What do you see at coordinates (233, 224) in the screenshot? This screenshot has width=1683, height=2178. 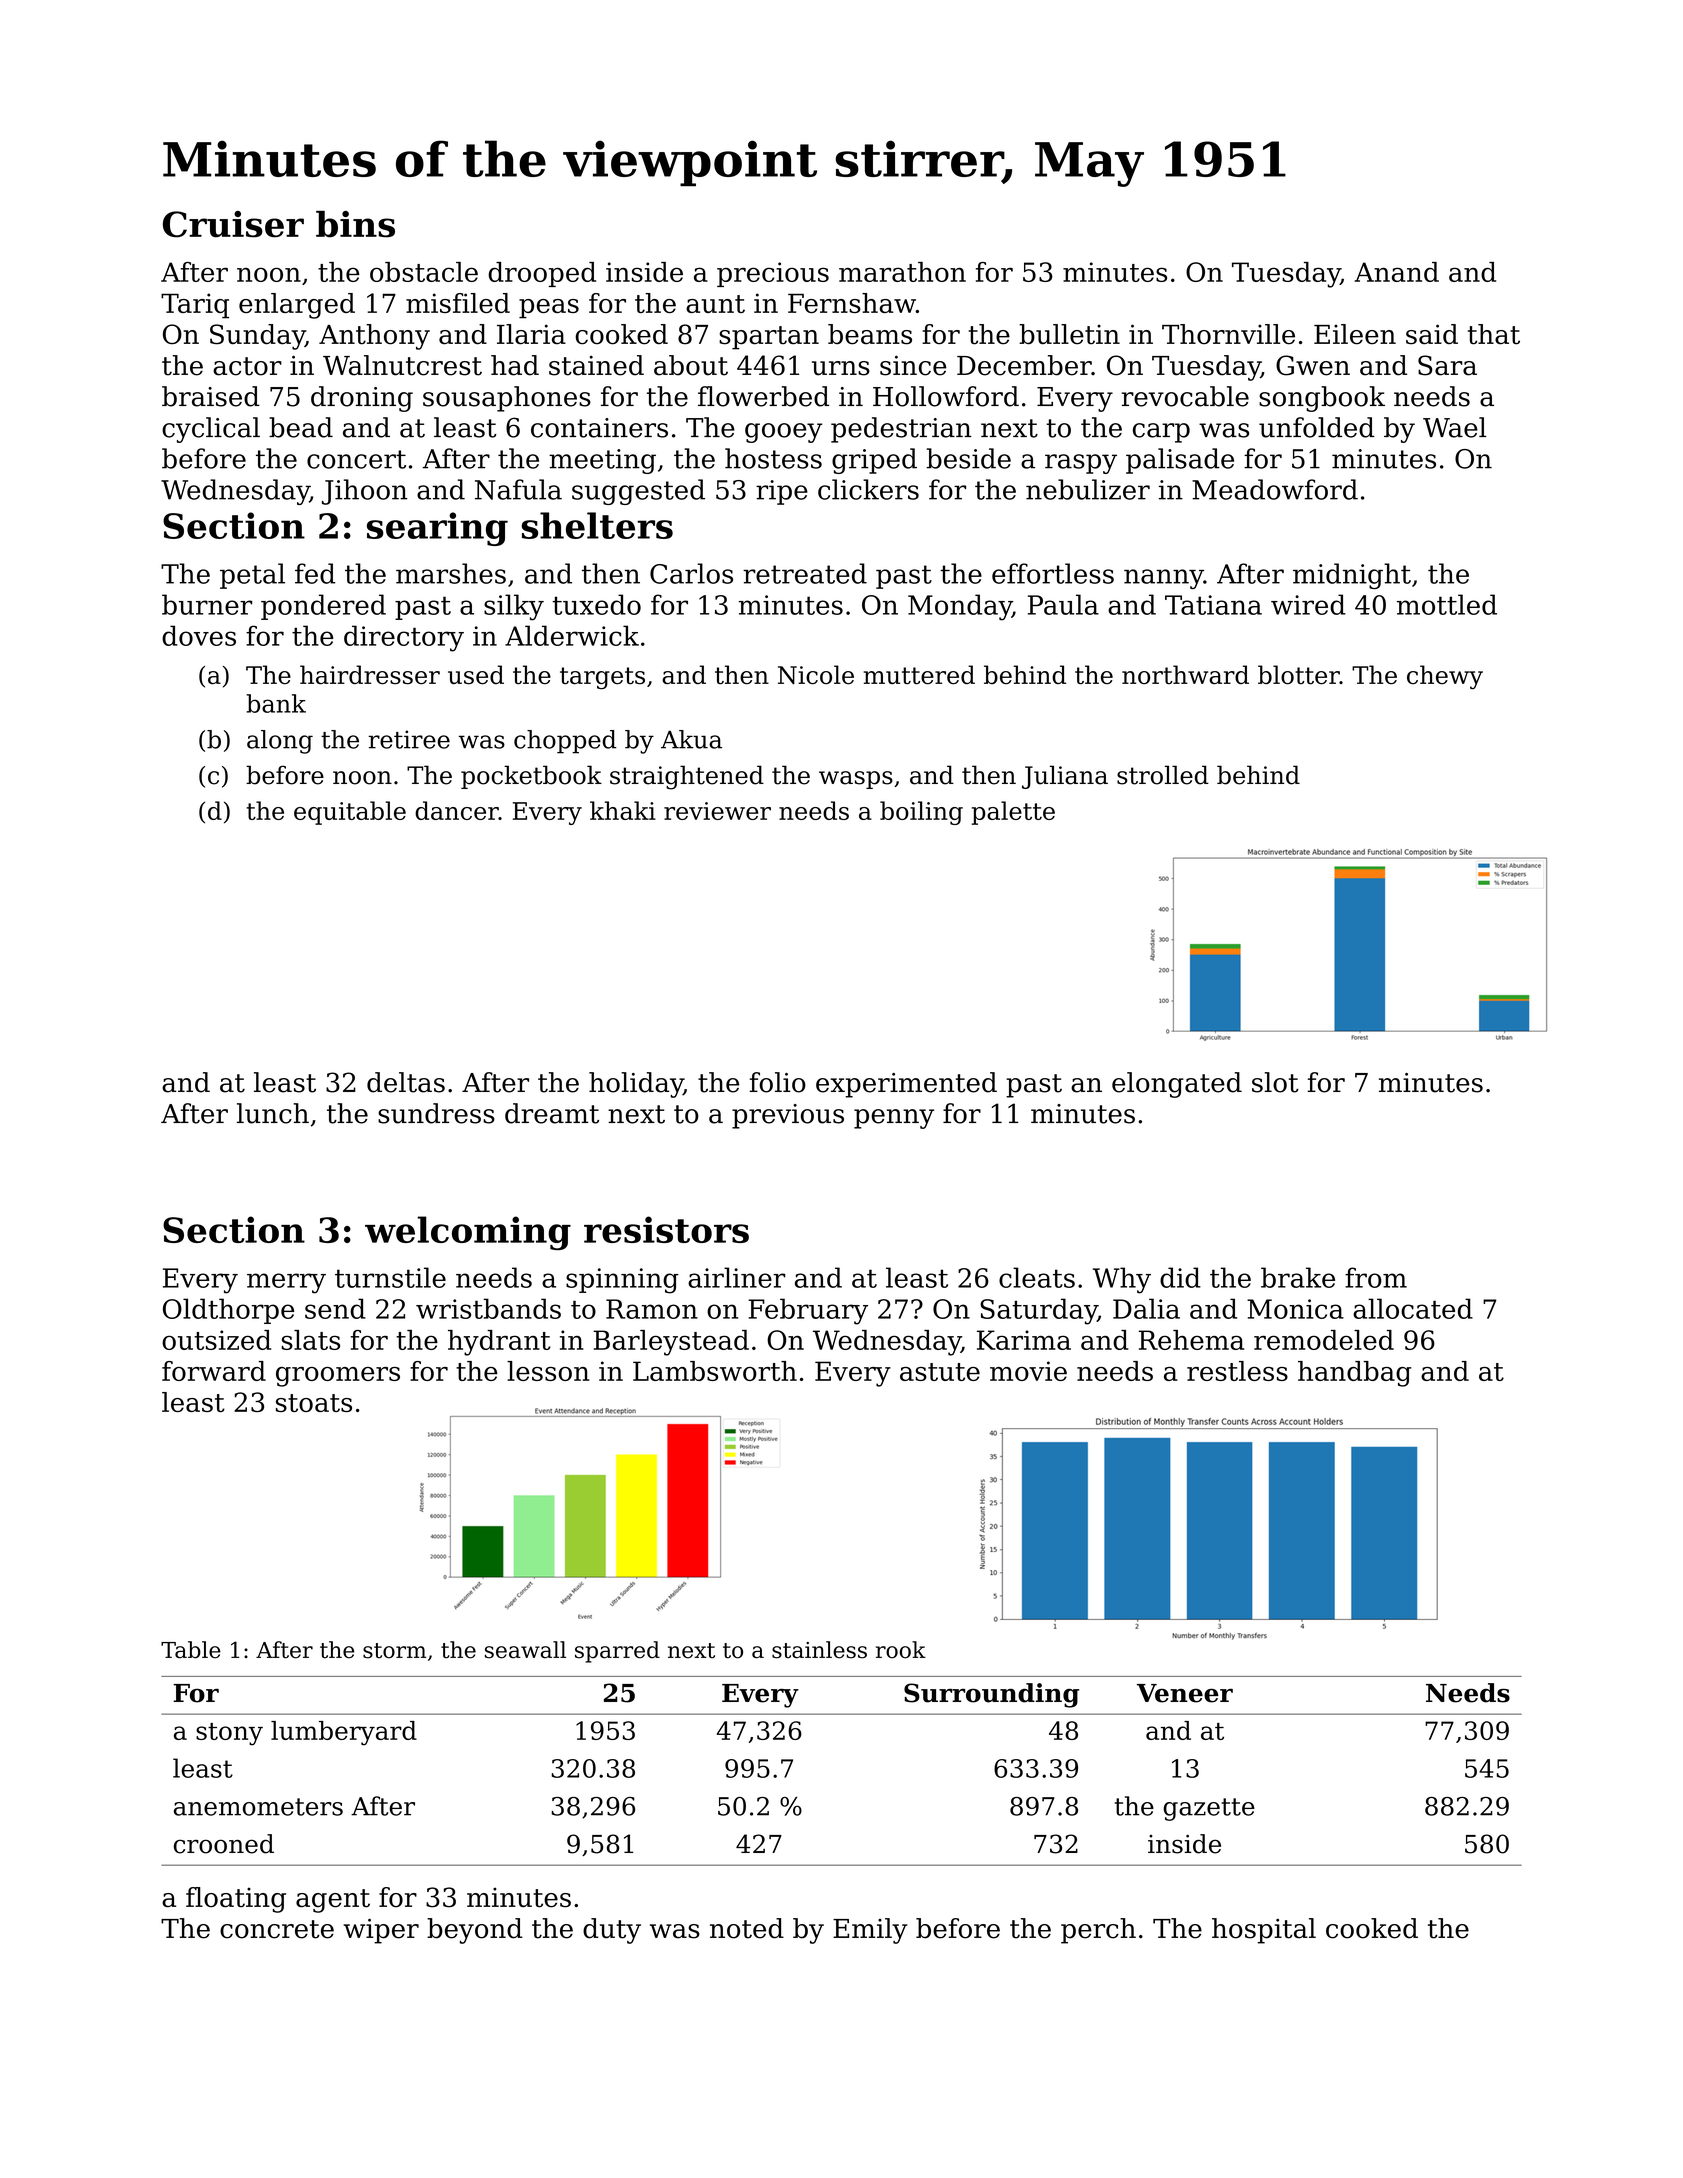 I see `Cruiser` at bounding box center [233, 224].
